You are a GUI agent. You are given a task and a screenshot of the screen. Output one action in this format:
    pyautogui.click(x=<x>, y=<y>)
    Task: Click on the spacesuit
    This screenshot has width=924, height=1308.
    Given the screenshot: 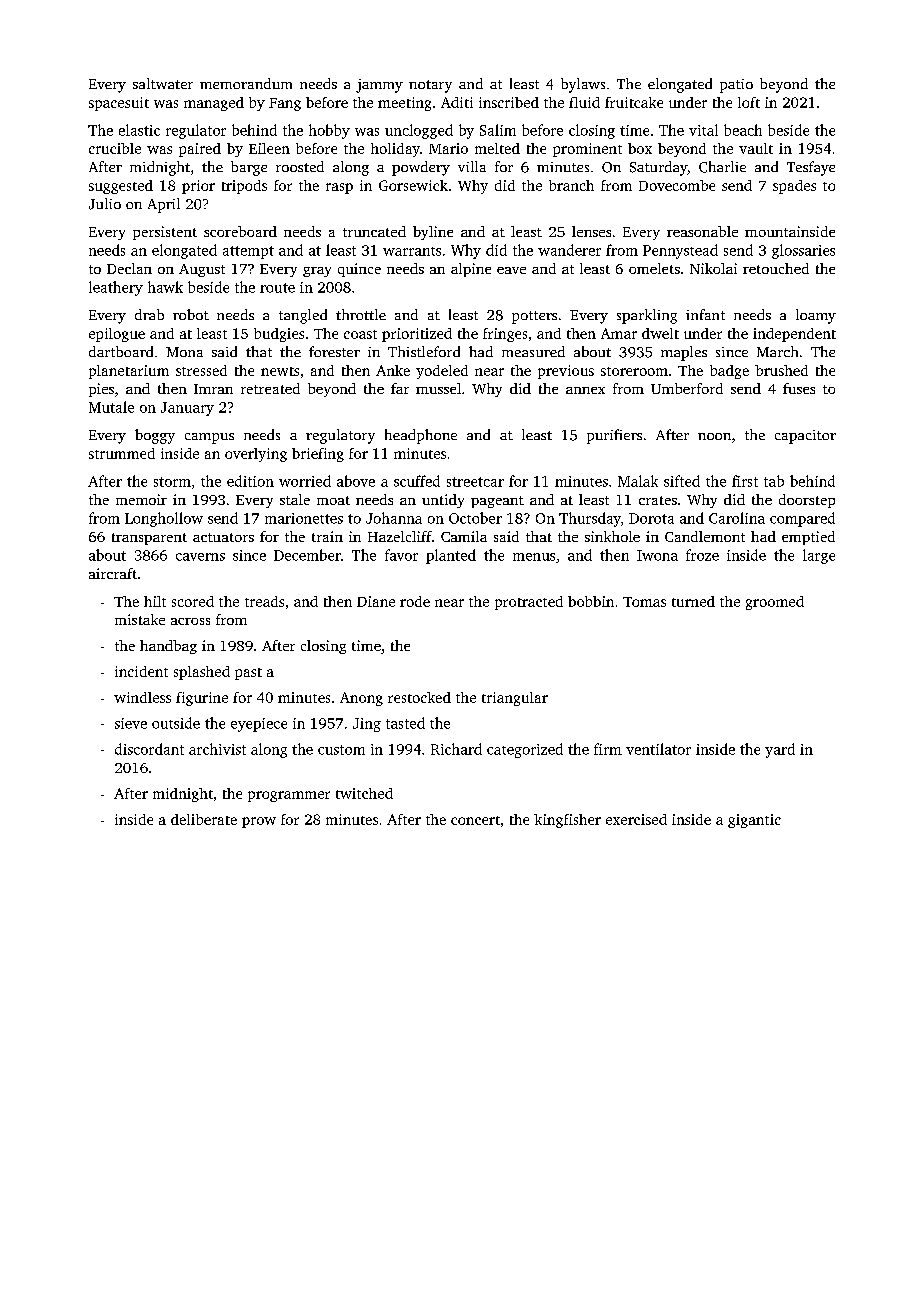 What is the action you would take?
    pyautogui.click(x=119, y=104)
